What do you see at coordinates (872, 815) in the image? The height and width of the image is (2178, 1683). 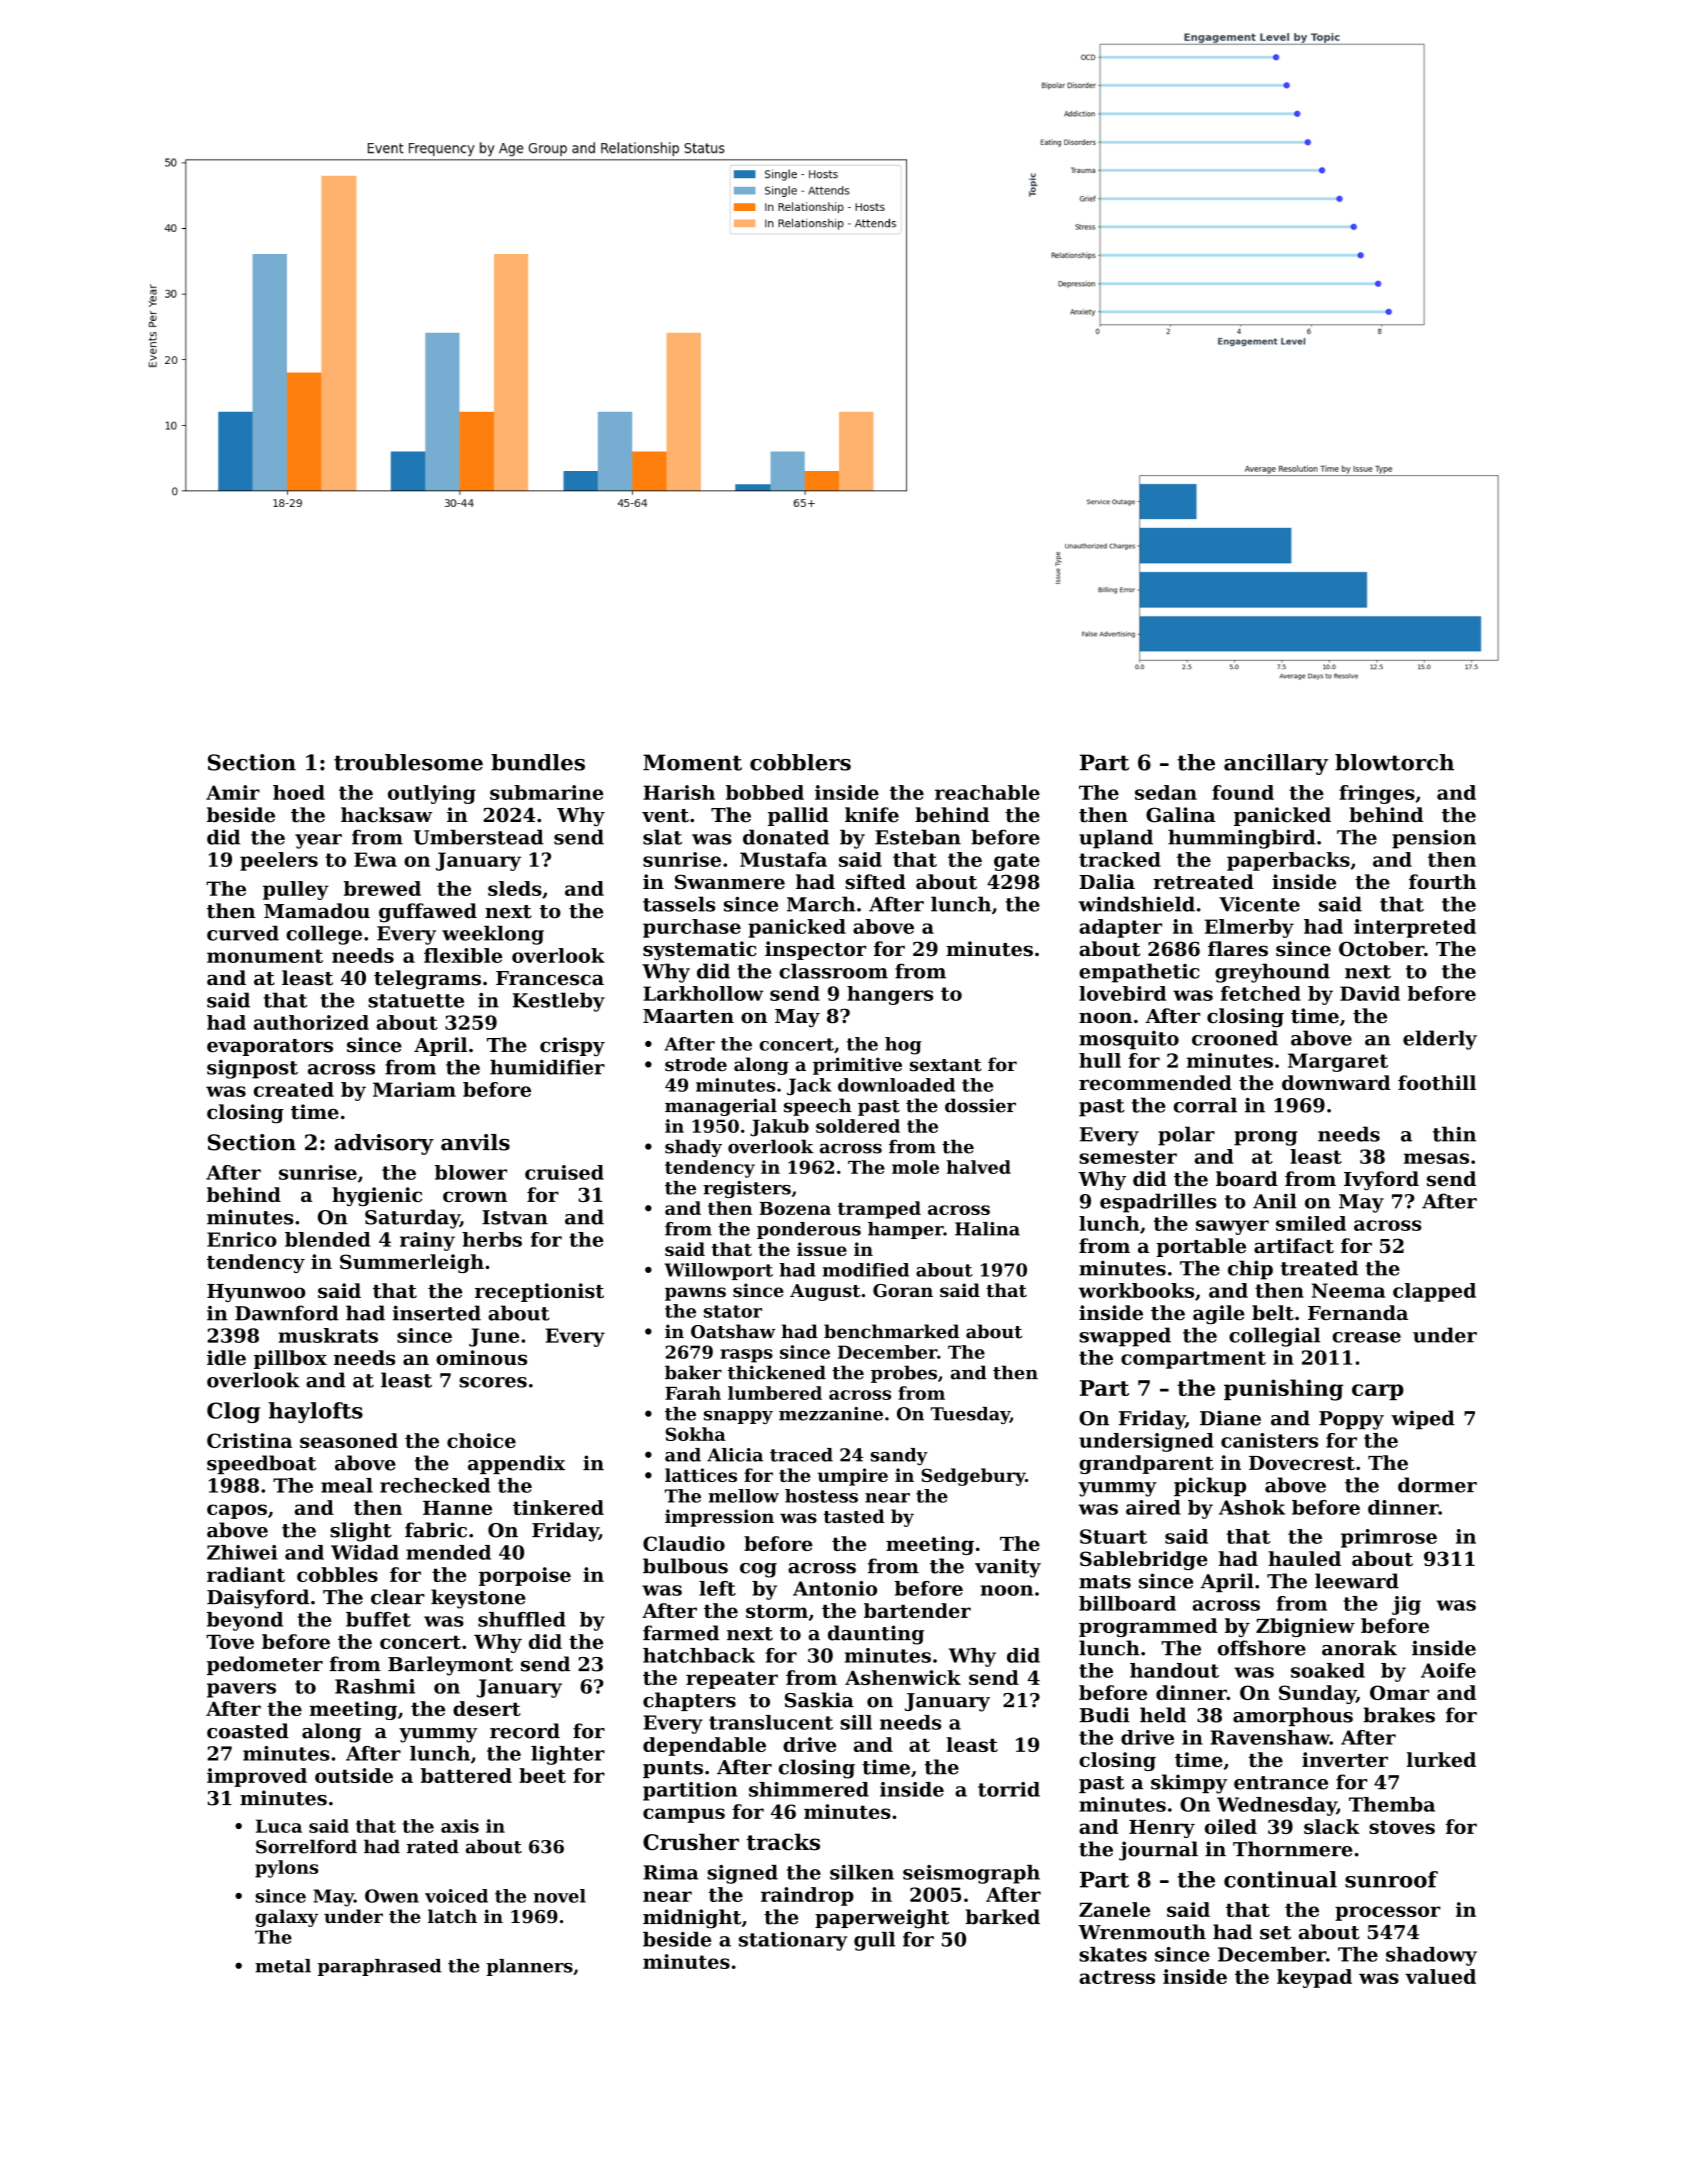 I see `knife` at bounding box center [872, 815].
